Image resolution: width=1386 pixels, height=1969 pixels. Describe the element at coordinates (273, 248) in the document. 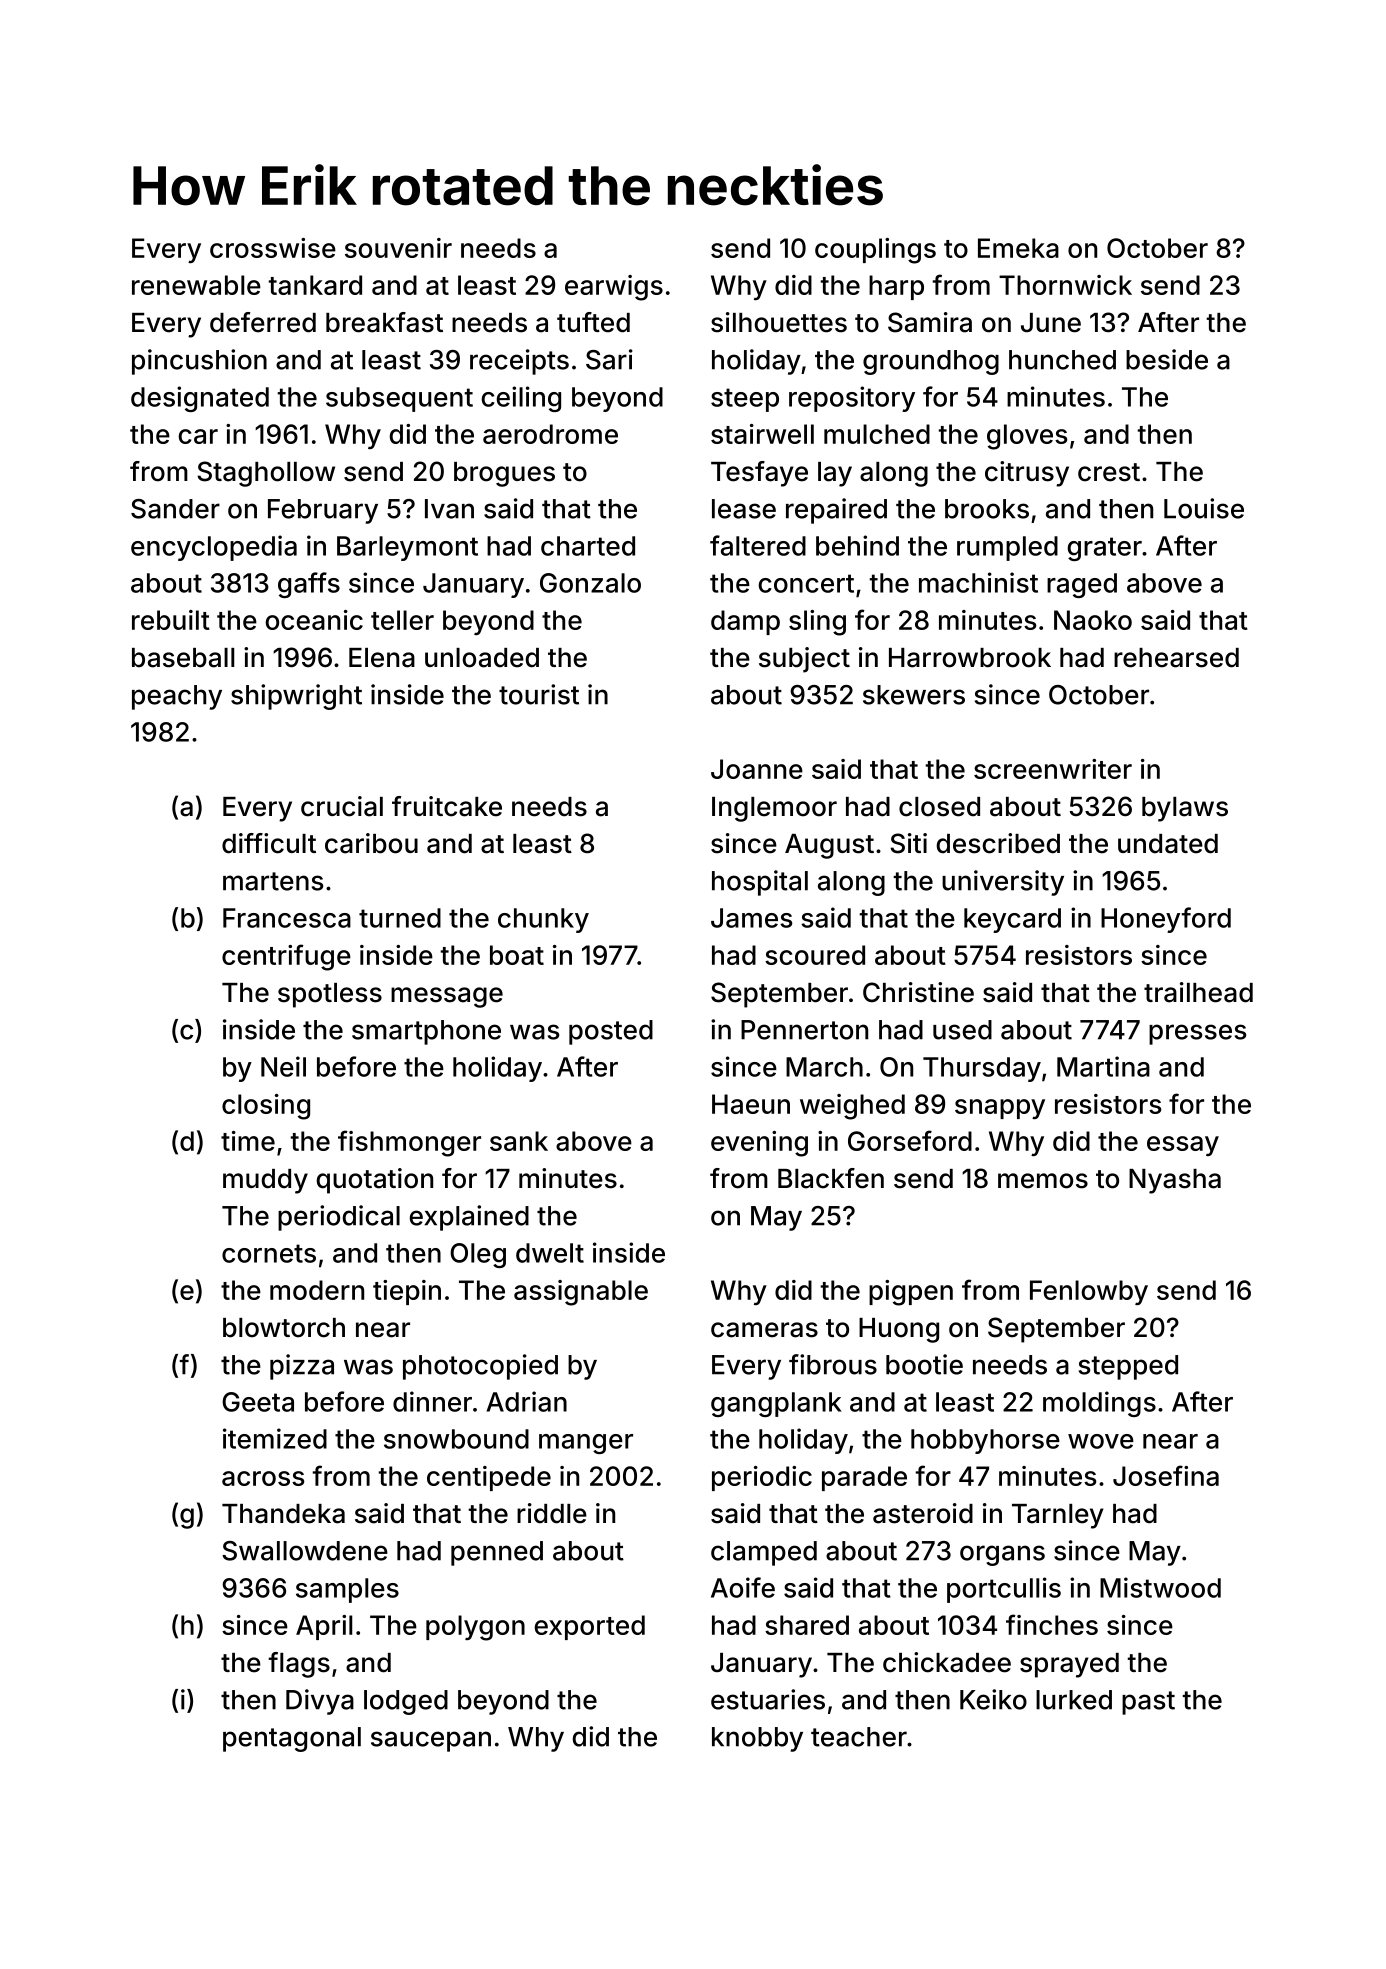

I see `crosswise` at that location.
